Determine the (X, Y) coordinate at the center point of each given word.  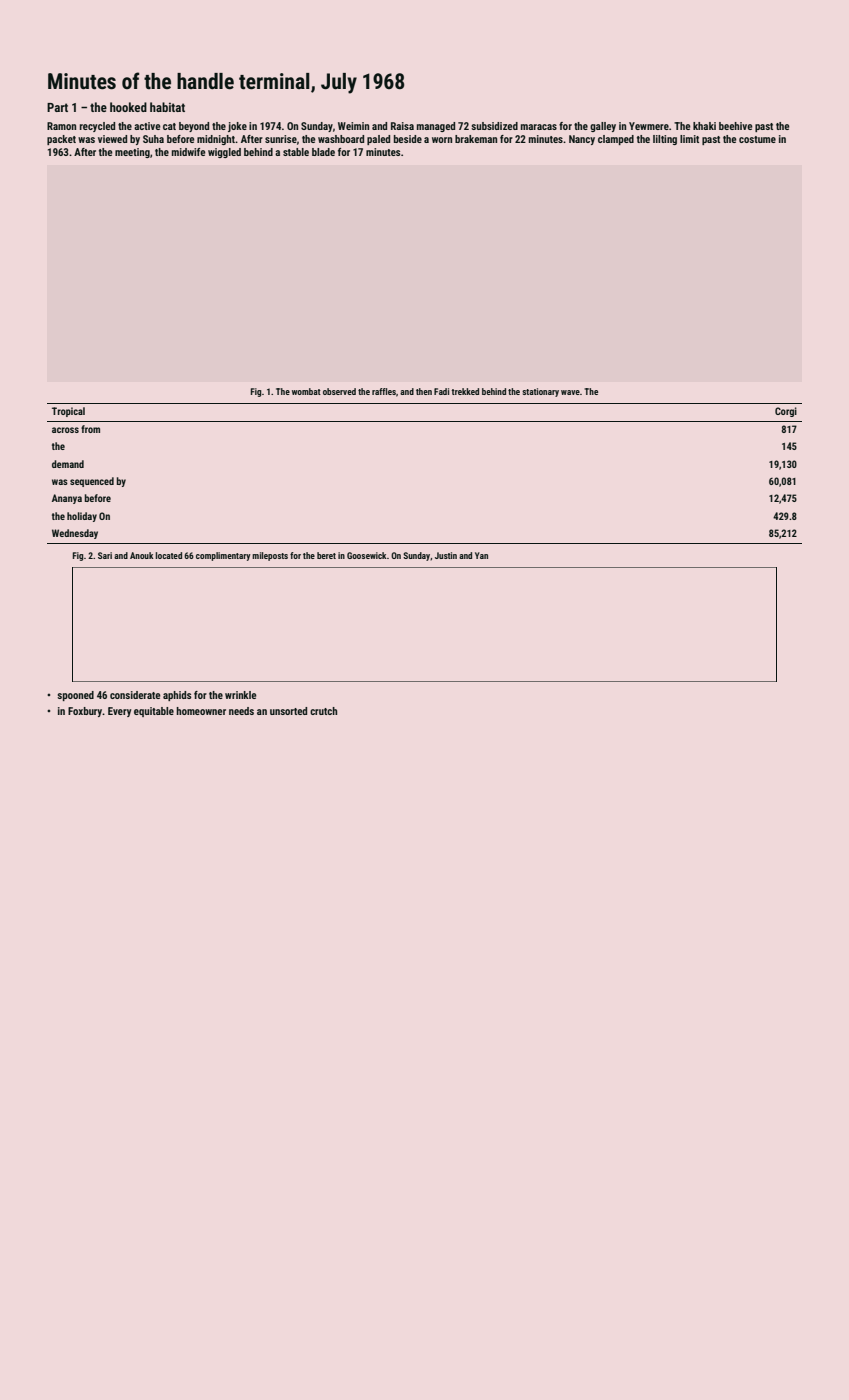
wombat (306, 391)
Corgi (786, 412)
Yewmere (649, 126)
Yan (481, 555)
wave (570, 392)
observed (339, 391)
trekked (465, 391)
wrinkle (240, 695)
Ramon (61, 126)
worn (442, 140)
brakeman (476, 139)
